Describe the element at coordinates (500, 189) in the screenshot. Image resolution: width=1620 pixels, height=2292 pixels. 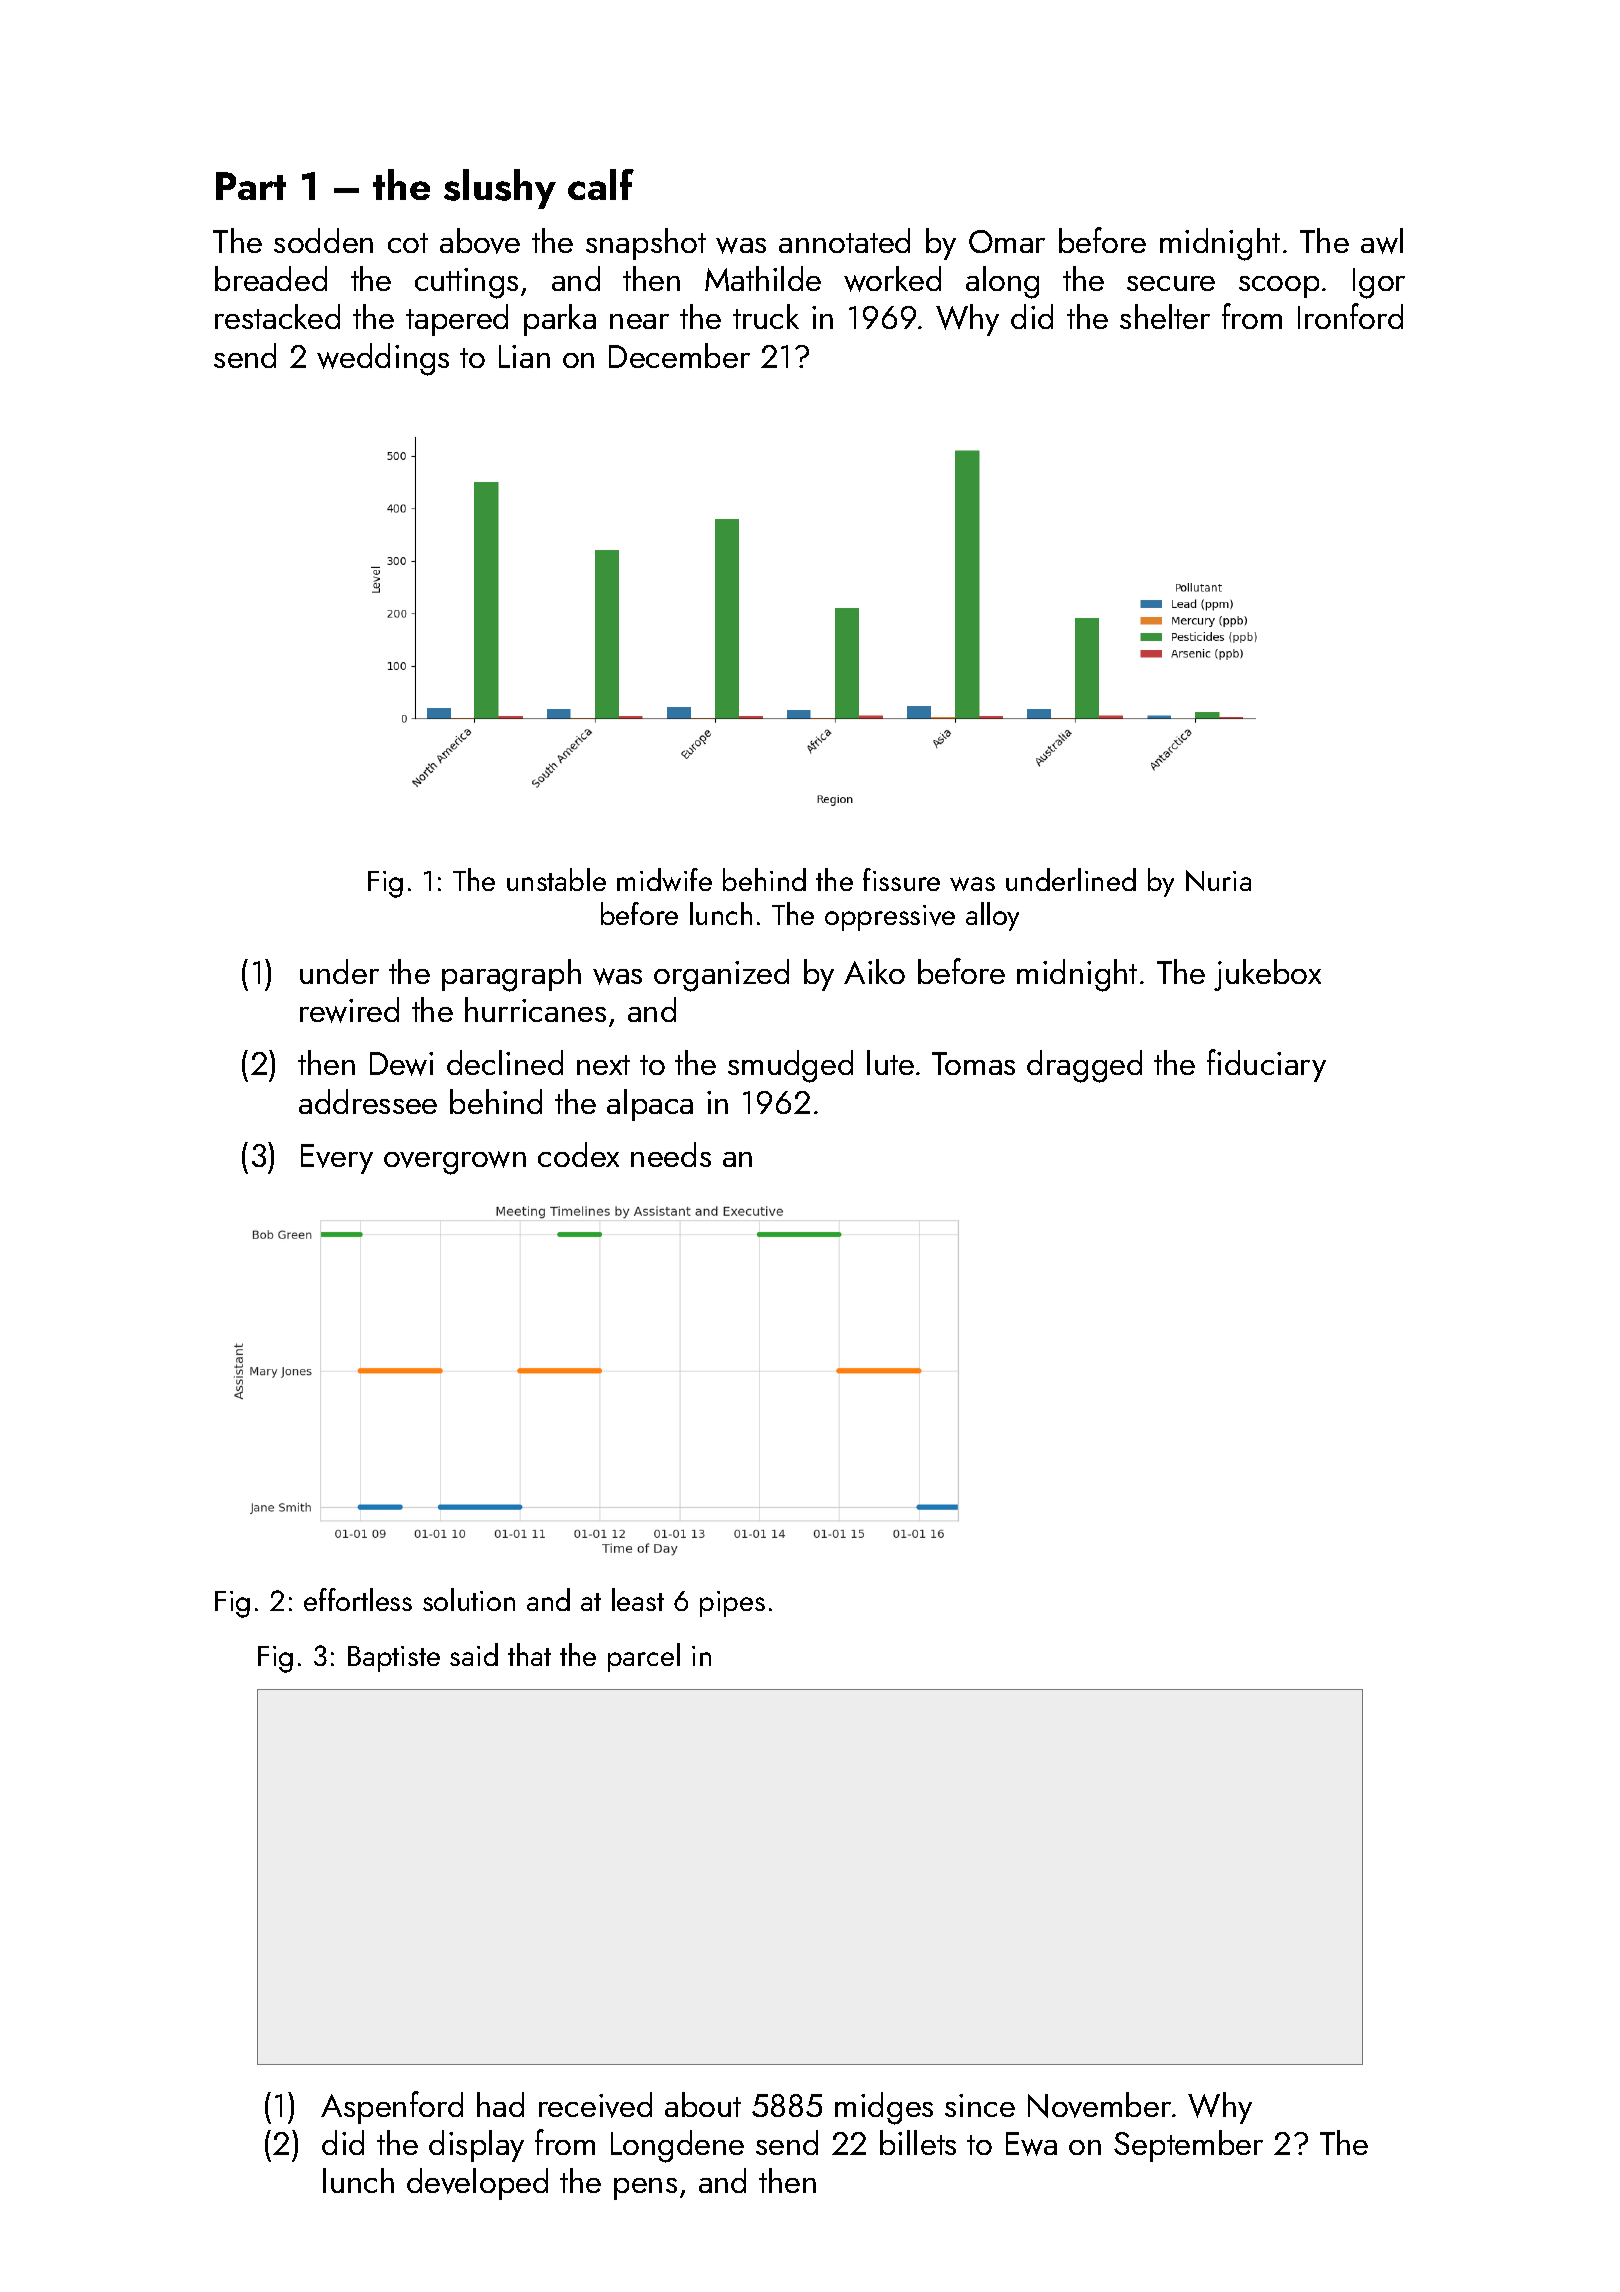
I see `slushy` at that location.
